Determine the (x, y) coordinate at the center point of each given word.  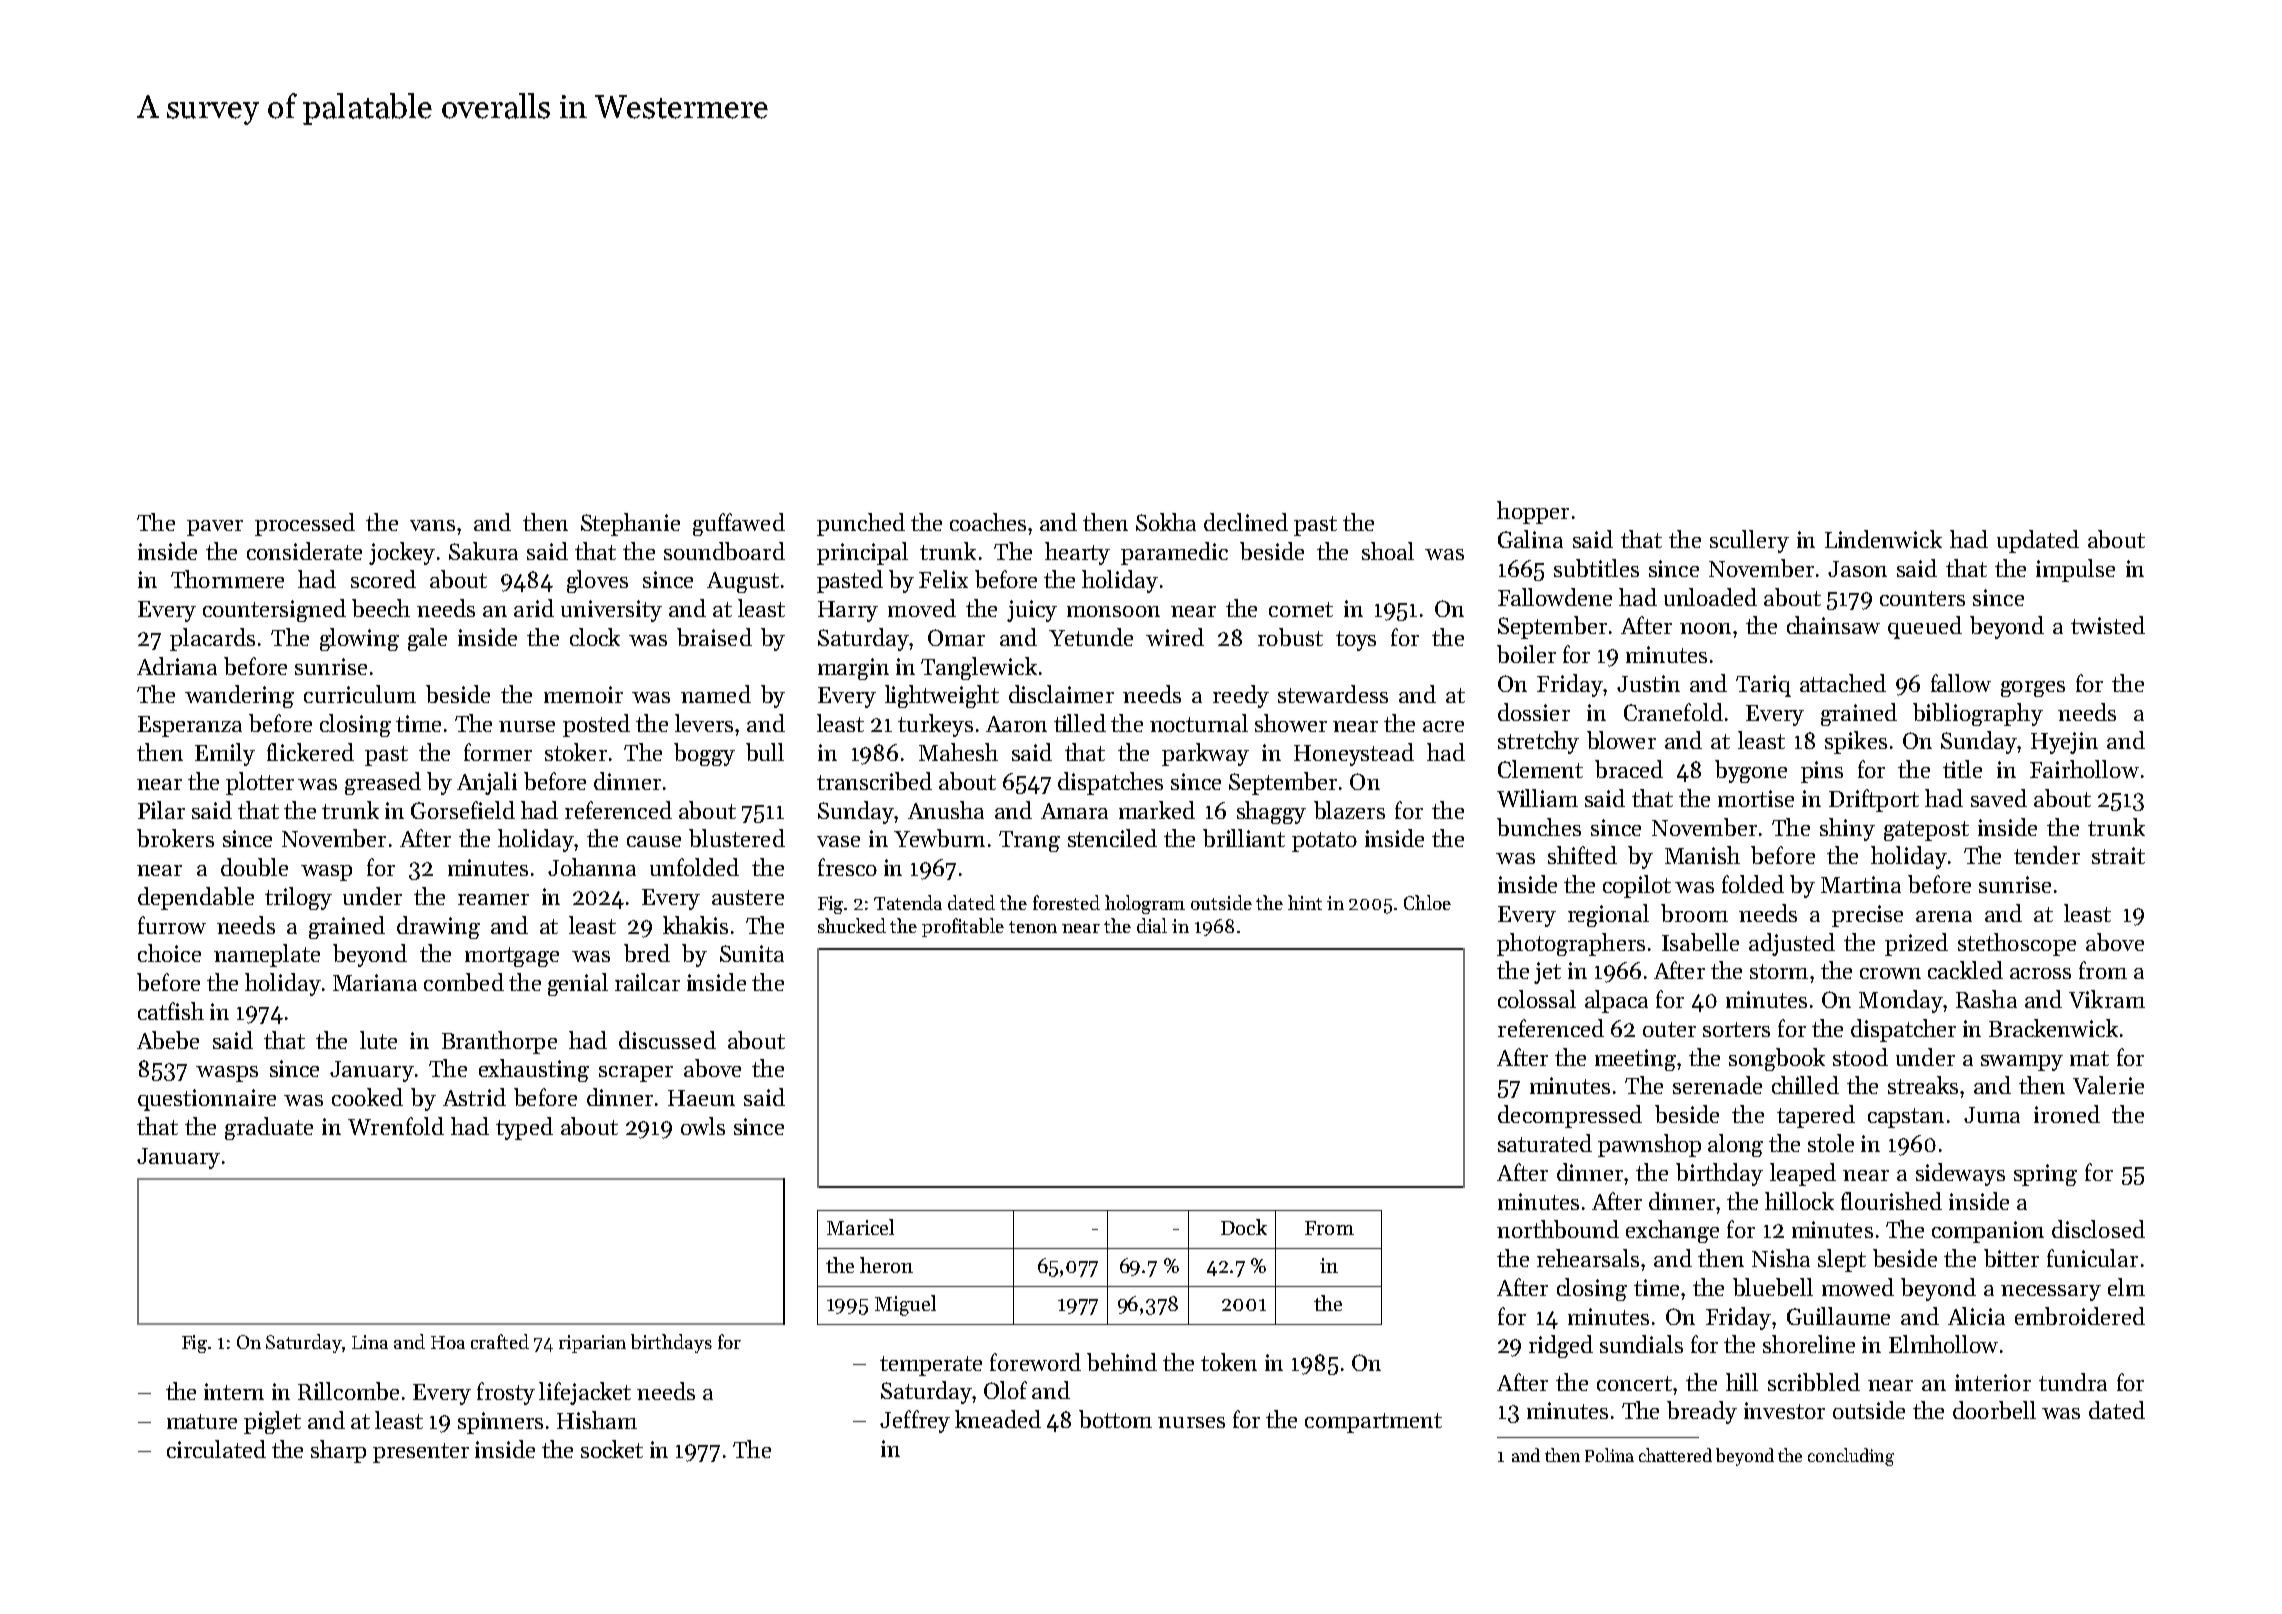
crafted (500, 1341)
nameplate (267, 955)
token (1229, 1362)
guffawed (739, 524)
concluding (1851, 1457)
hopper (1533, 512)
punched (861, 524)
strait (2118, 855)
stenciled (1112, 838)
